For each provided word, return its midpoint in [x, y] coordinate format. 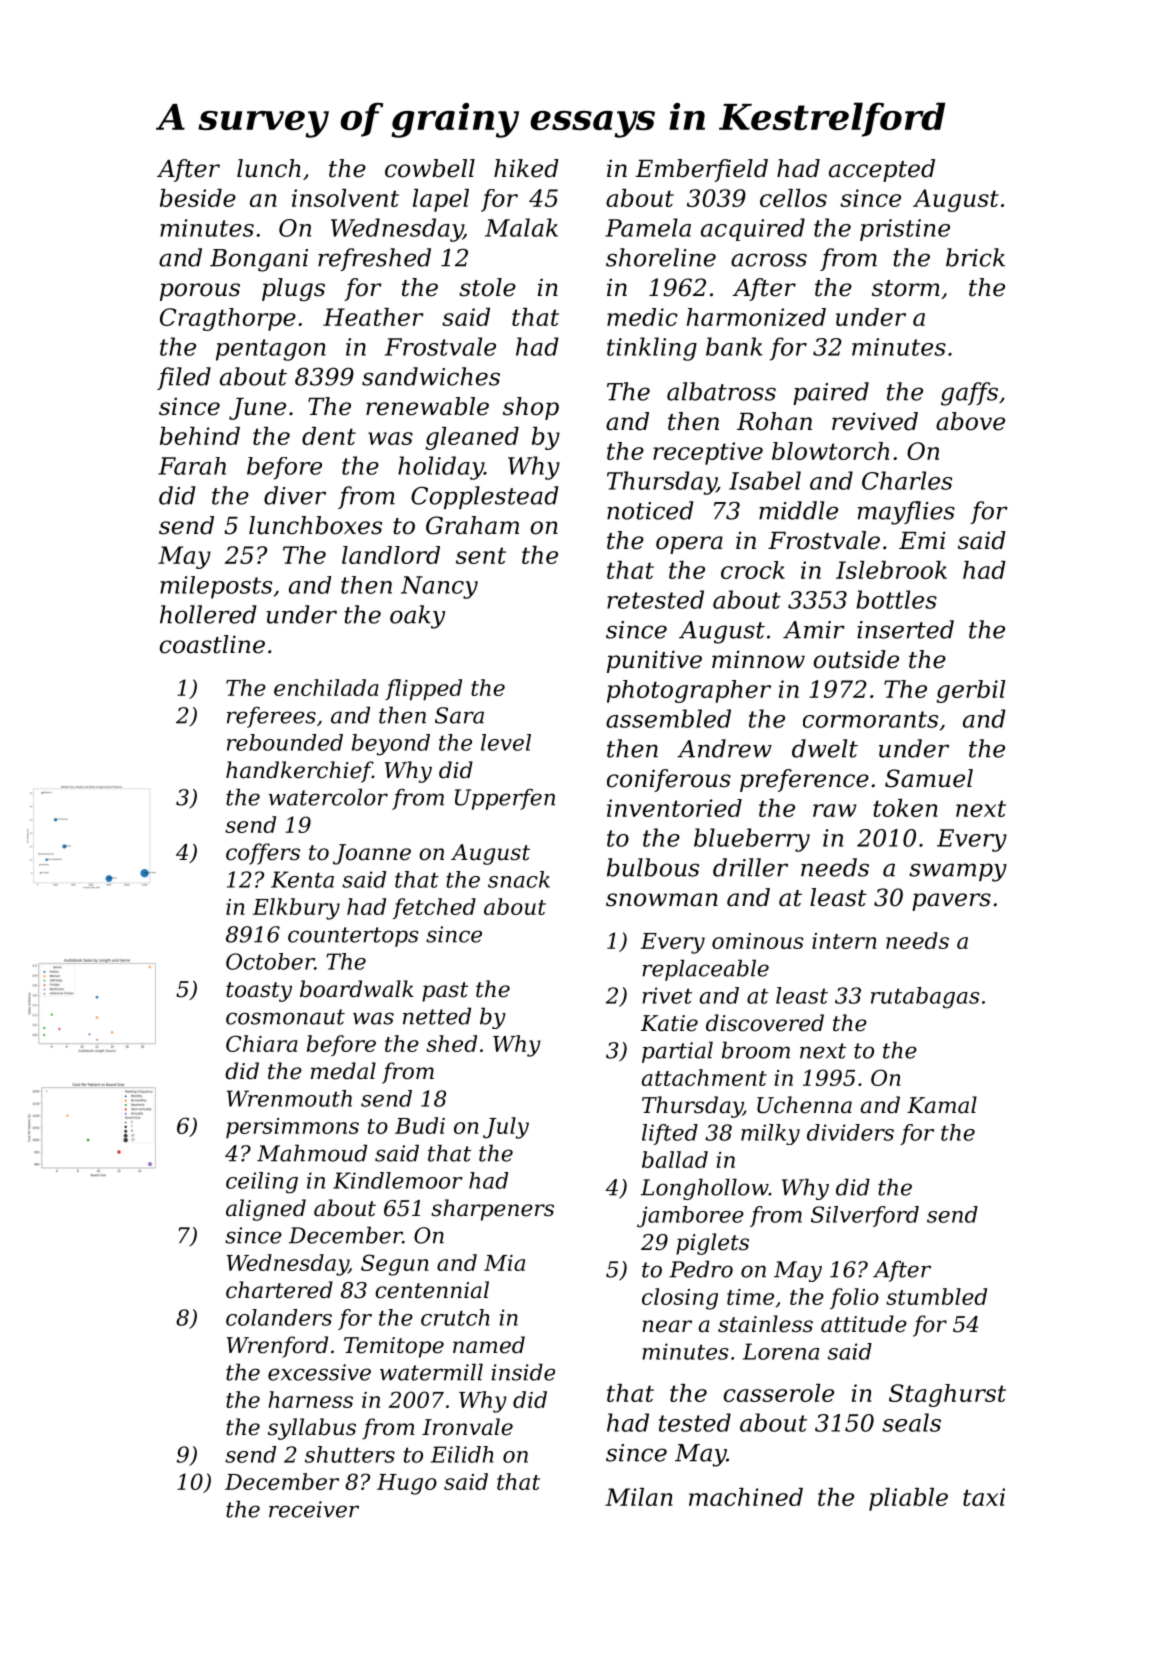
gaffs [969, 394]
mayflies [906, 513]
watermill [431, 1372]
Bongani [259, 260]
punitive [654, 661]
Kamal [942, 1105]
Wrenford [277, 1347]
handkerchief [299, 772]
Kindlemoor [398, 1180]
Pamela [648, 227]
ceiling [262, 1183]
